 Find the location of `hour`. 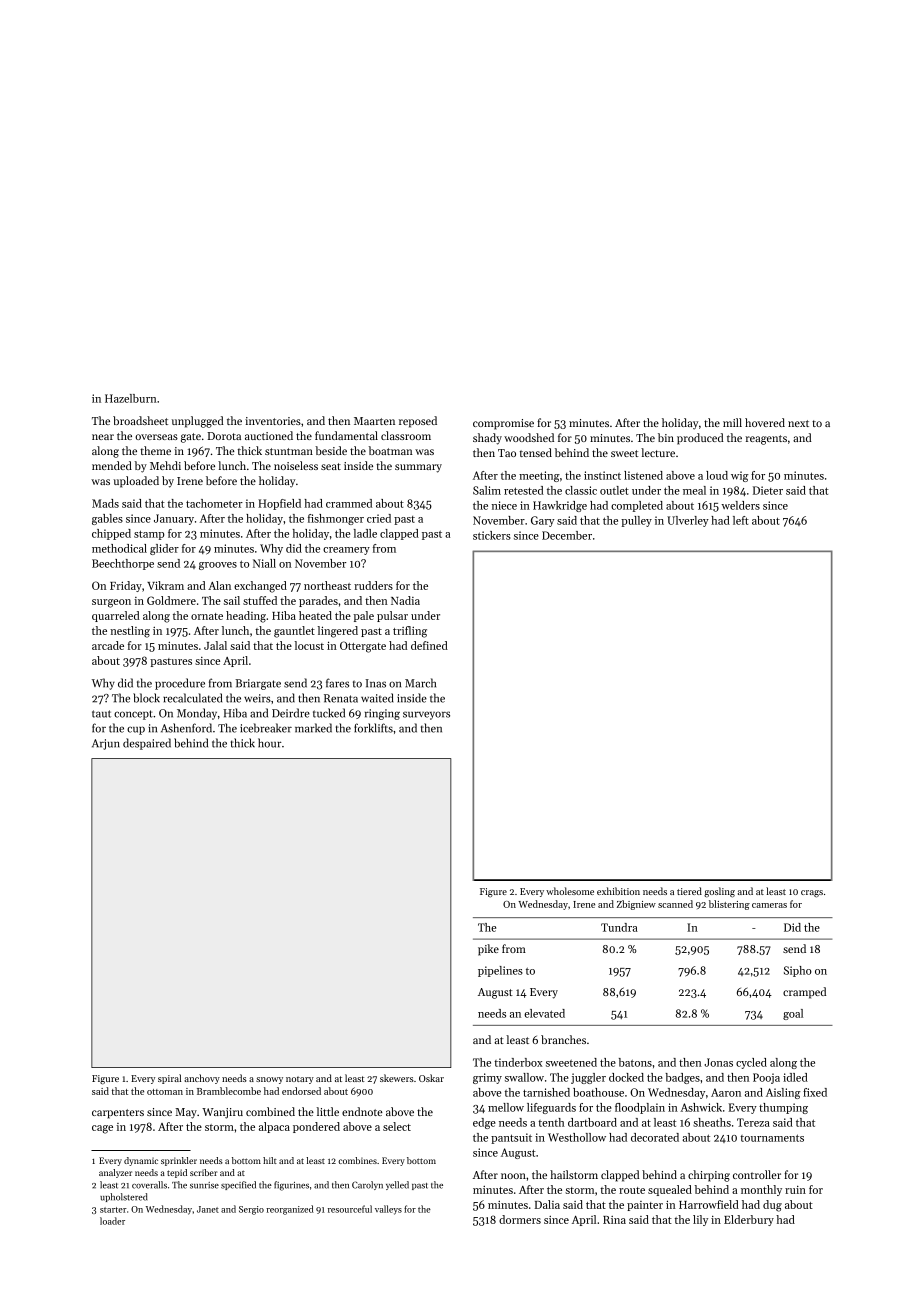

hour is located at coordinates (269, 743).
